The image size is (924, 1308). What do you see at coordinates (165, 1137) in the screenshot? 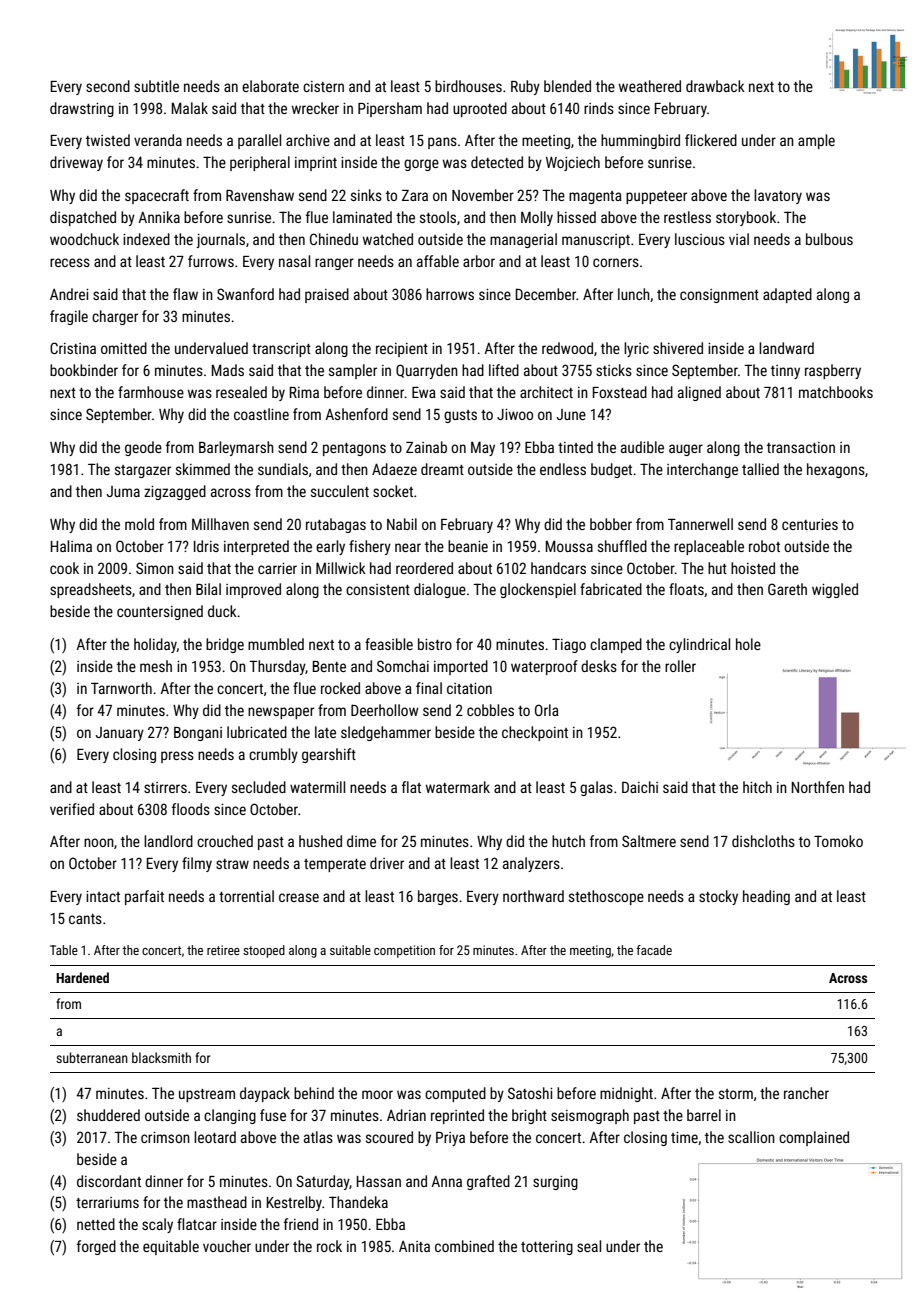
I see `crimson` at bounding box center [165, 1137].
